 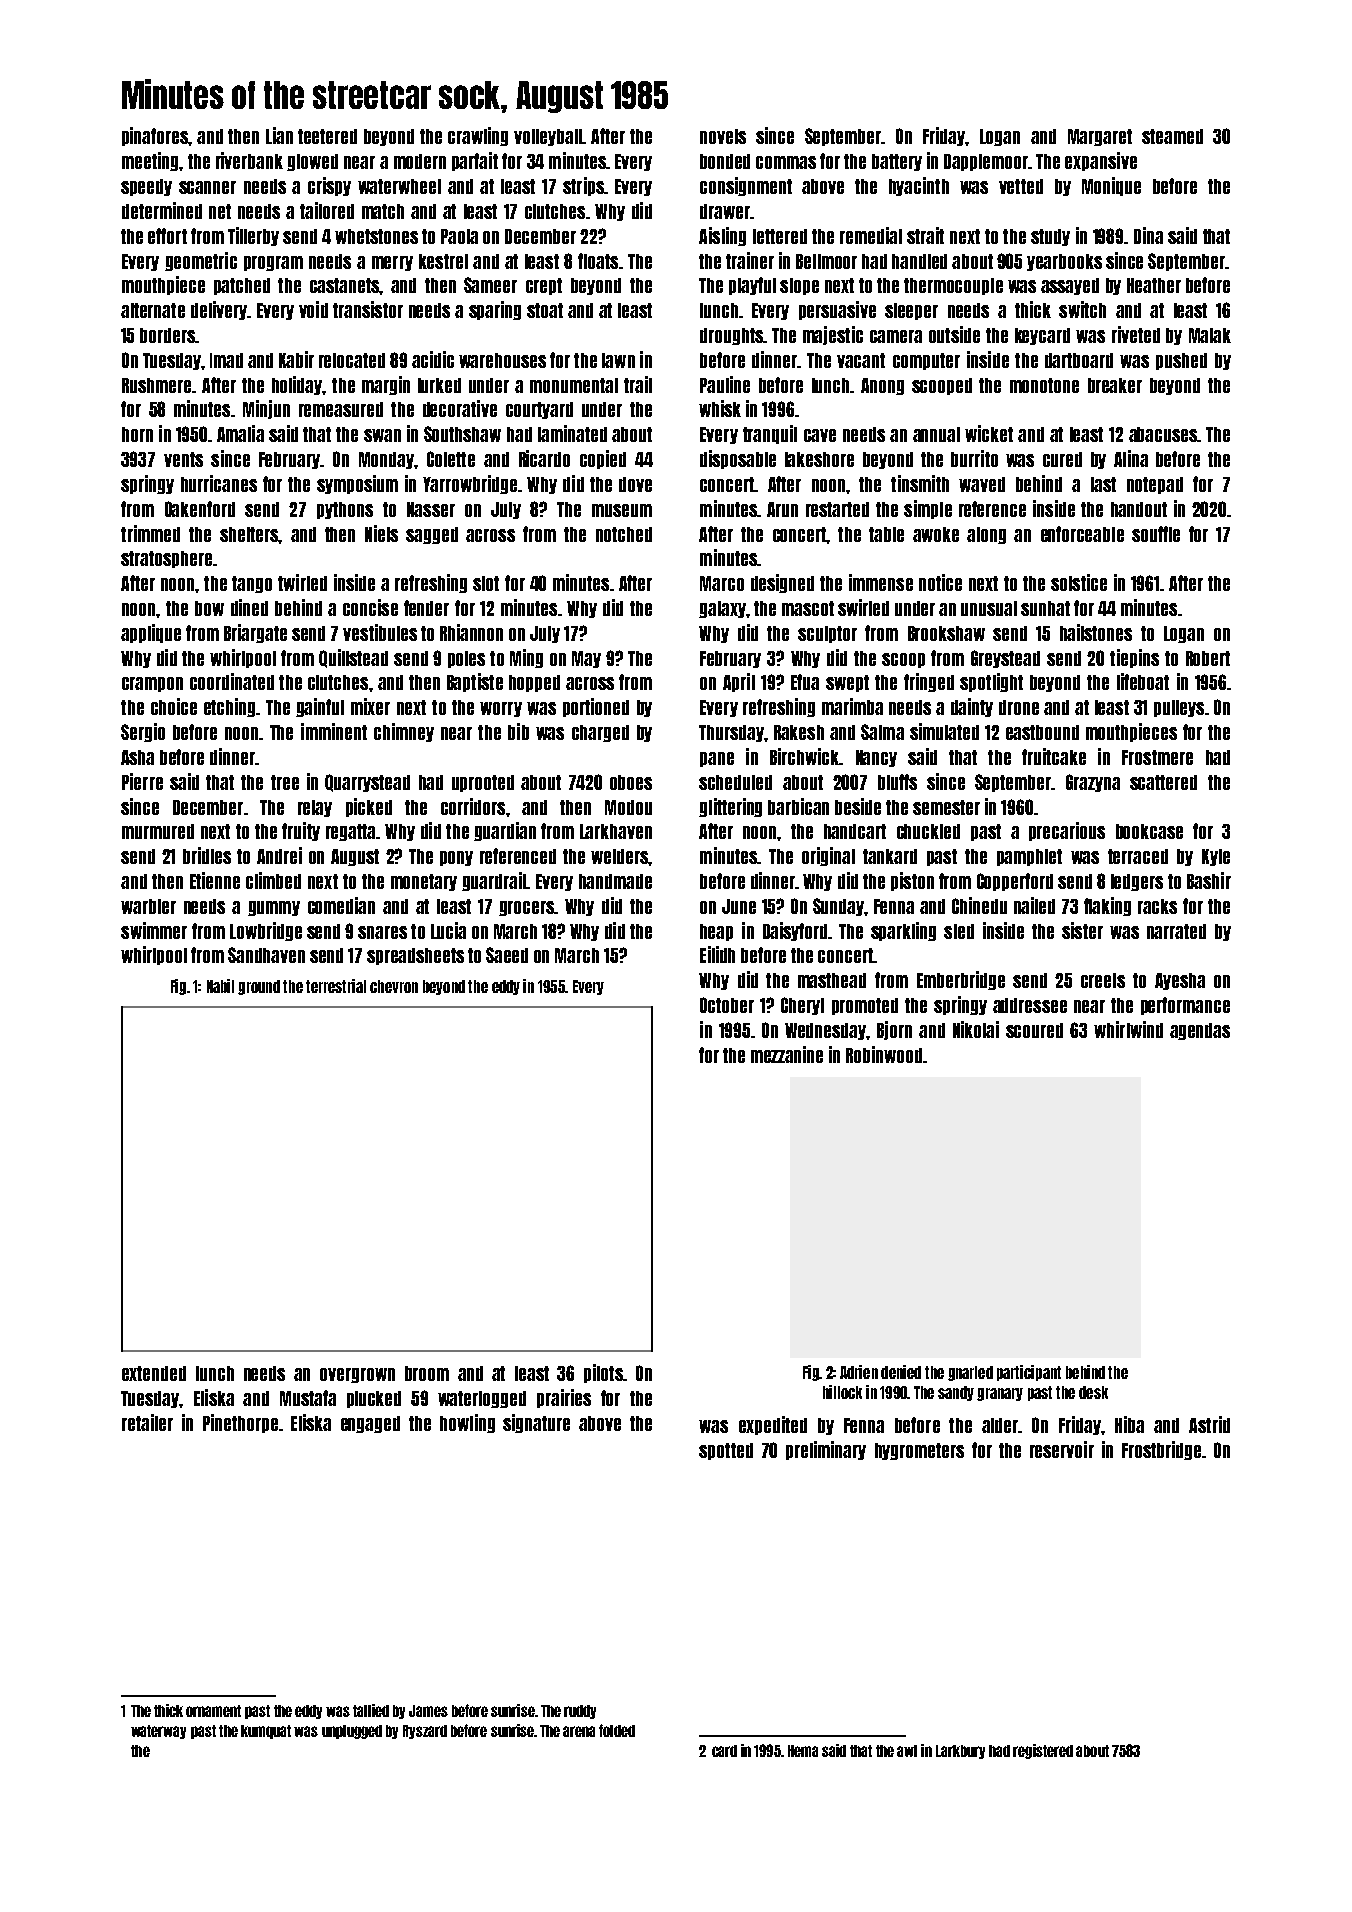 I want to click on Frostbridge, so click(x=1161, y=1450).
